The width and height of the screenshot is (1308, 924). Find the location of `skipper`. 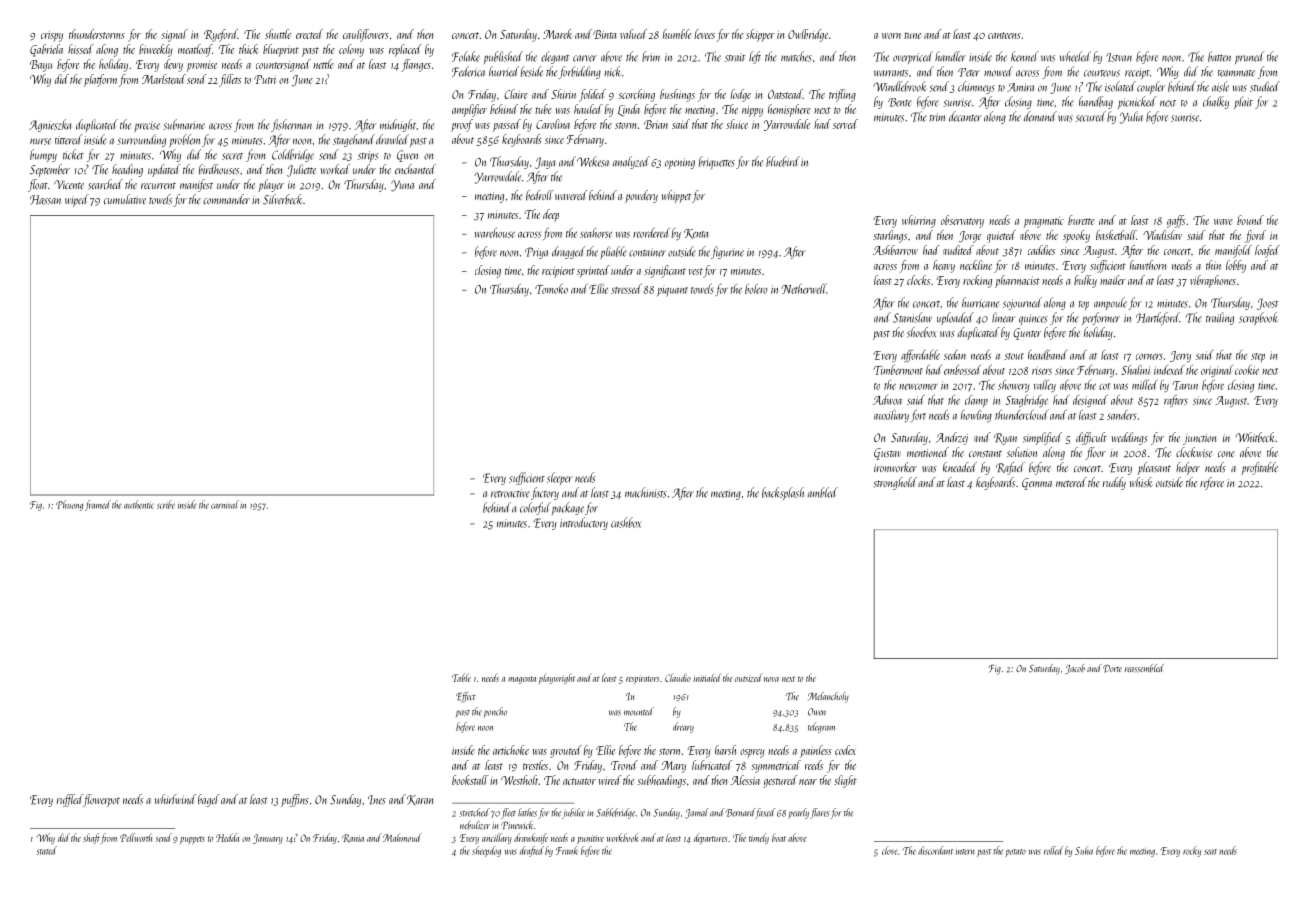

skipper is located at coordinates (760, 35).
